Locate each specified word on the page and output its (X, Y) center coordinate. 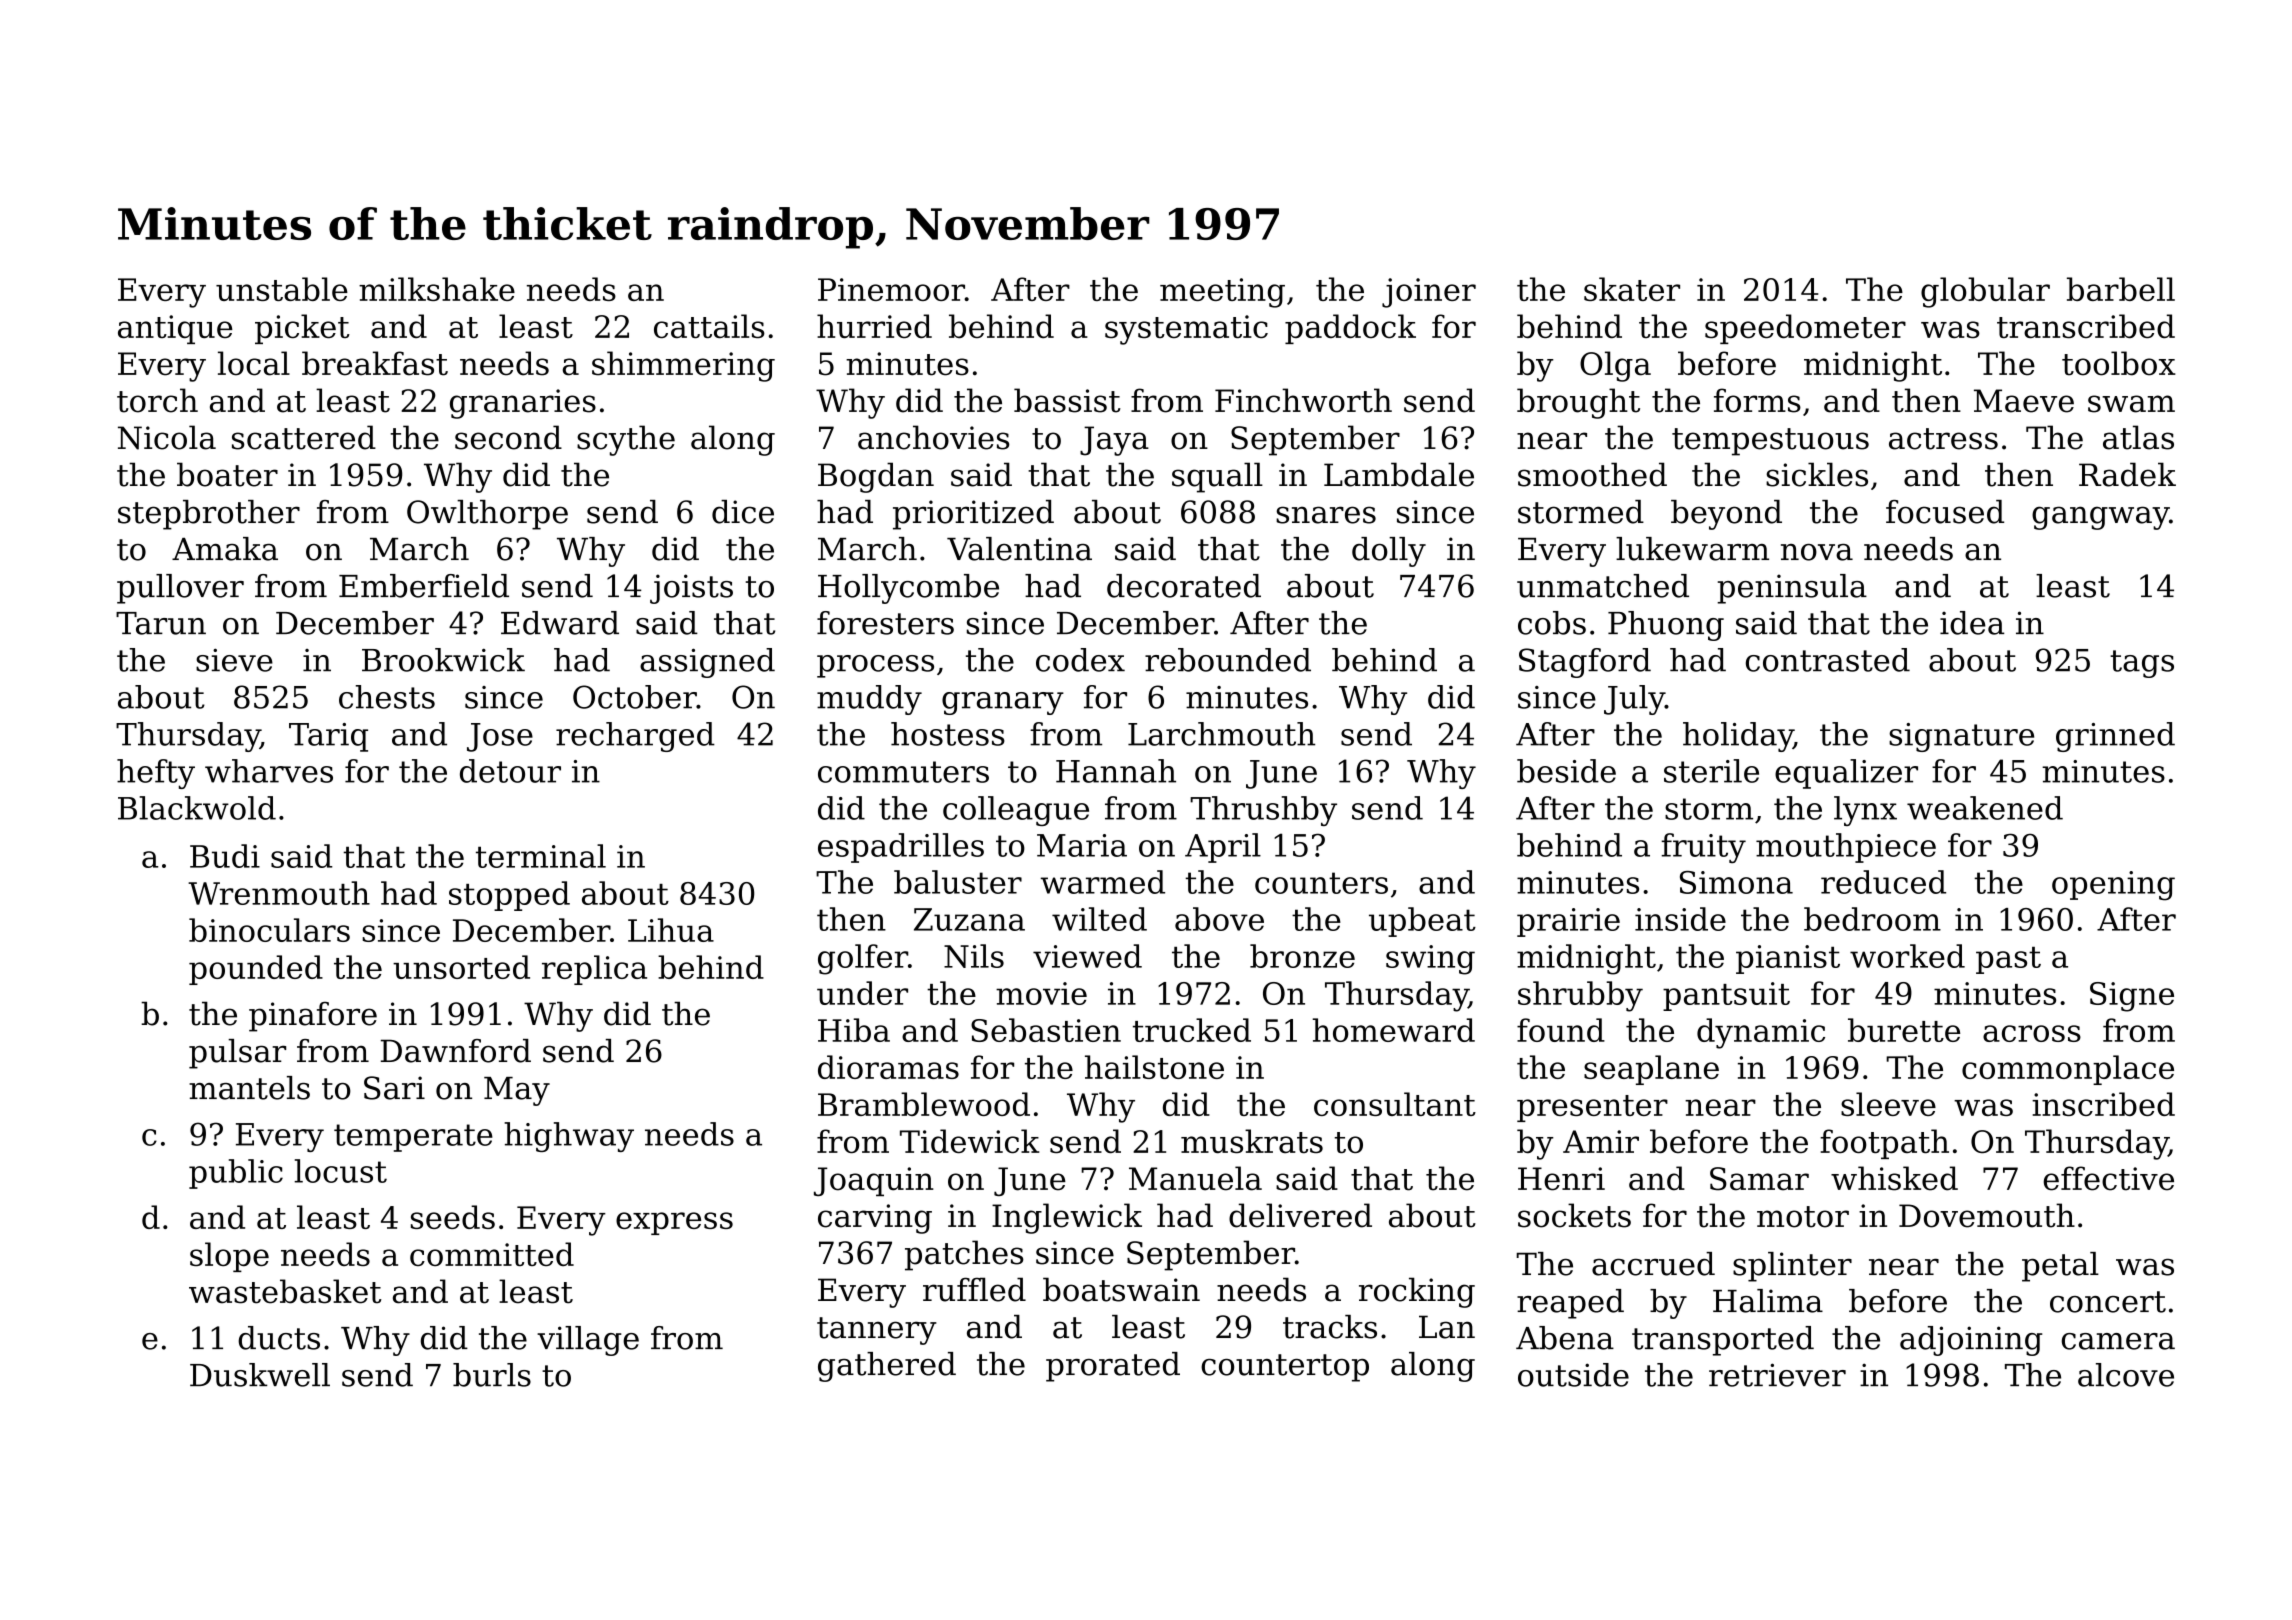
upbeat (1422, 922)
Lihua (671, 930)
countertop (1285, 1368)
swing (1430, 960)
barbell (2121, 289)
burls (492, 1375)
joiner (1429, 293)
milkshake (437, 289)
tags (2142, 664)
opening (2113, 886)
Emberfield (424, 586)
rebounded (1228, 660)
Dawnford (456, 1051)
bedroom (1872, 919)
